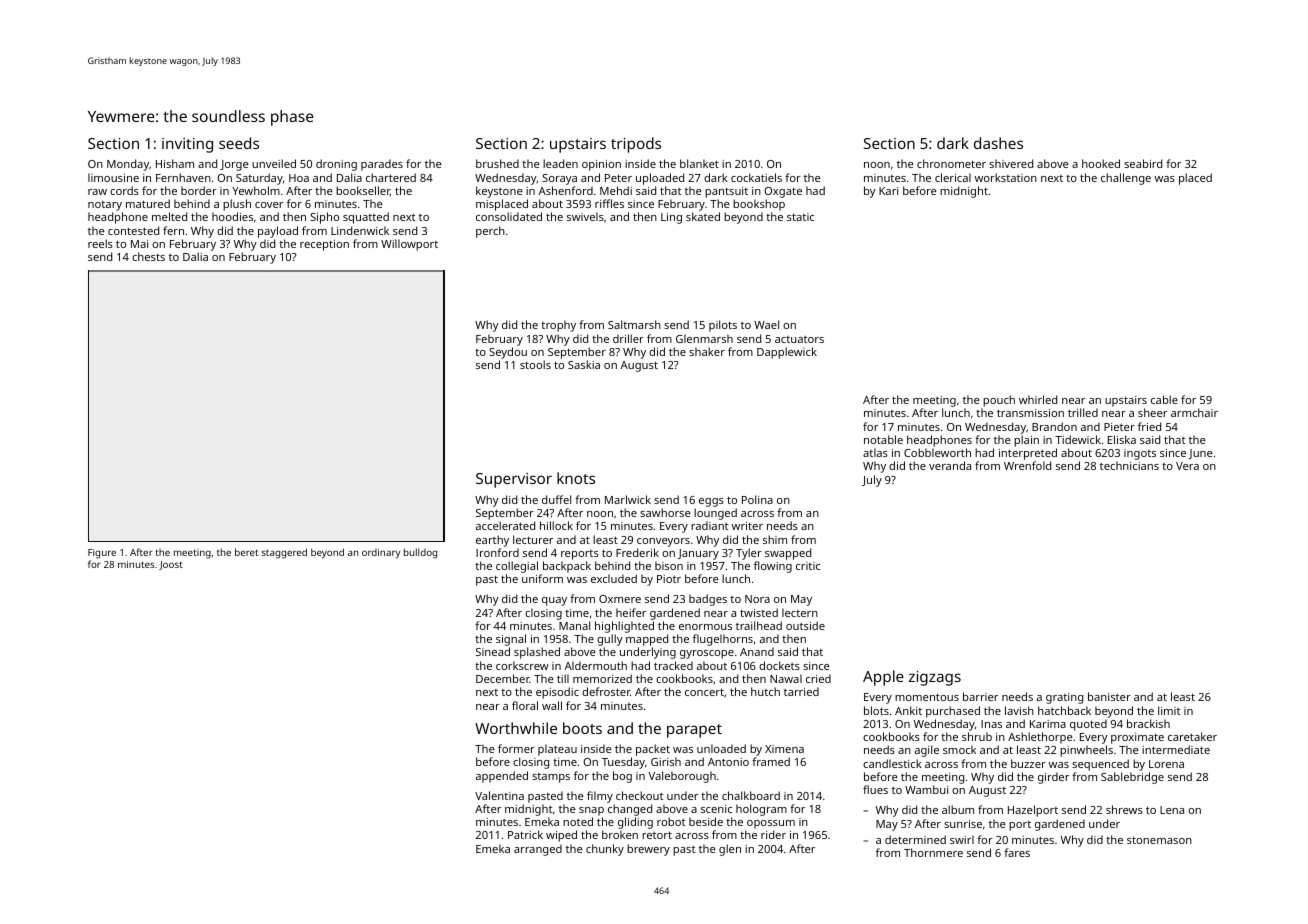 This screenshot has height=924, width=1308. I want to click on Joost, so click(171, 565).
